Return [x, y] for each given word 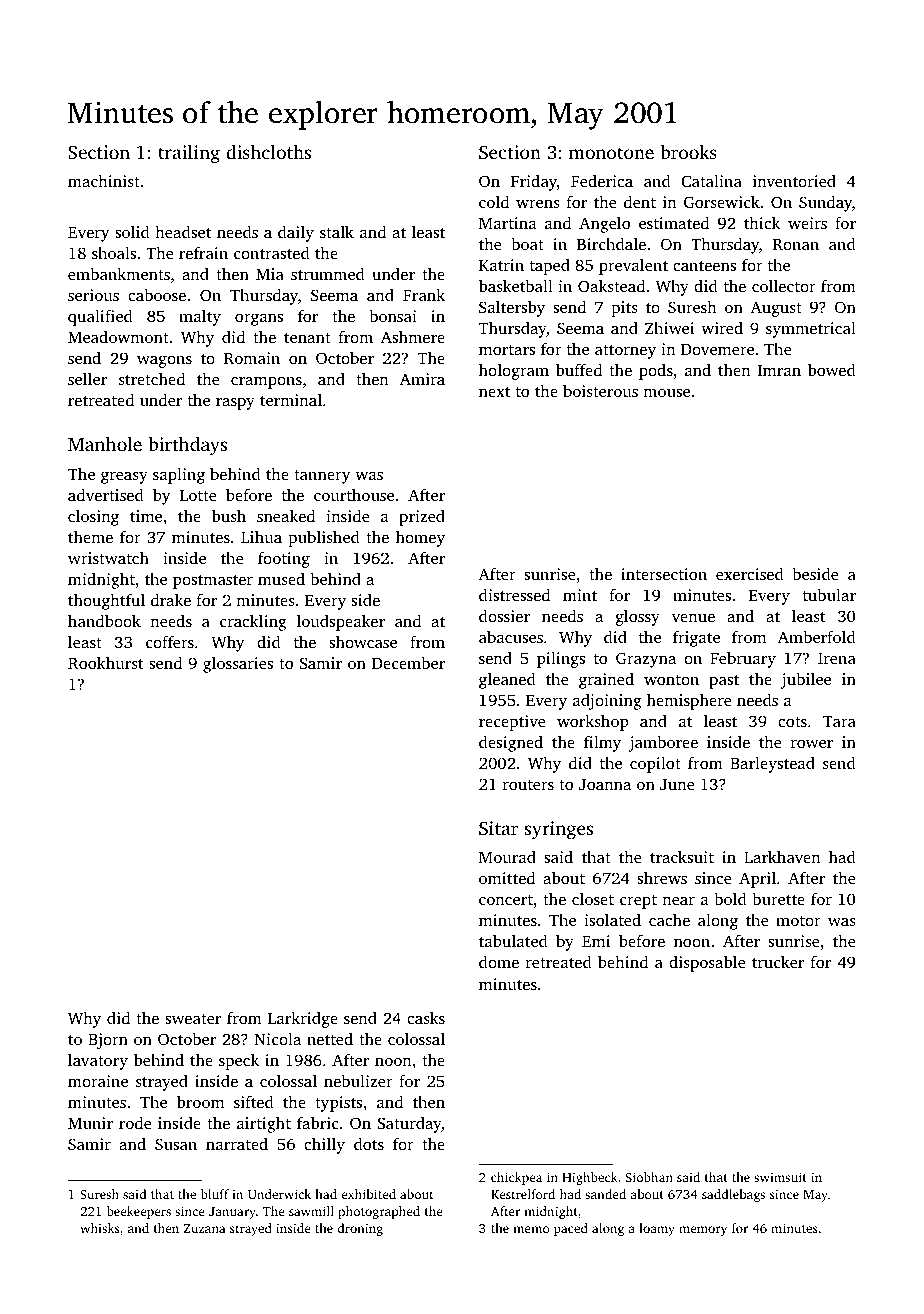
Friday [534, 182]
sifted [254, 1101]
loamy [657, 1229]
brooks [688, 152]
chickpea [516, 1178]
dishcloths [268, 151]
